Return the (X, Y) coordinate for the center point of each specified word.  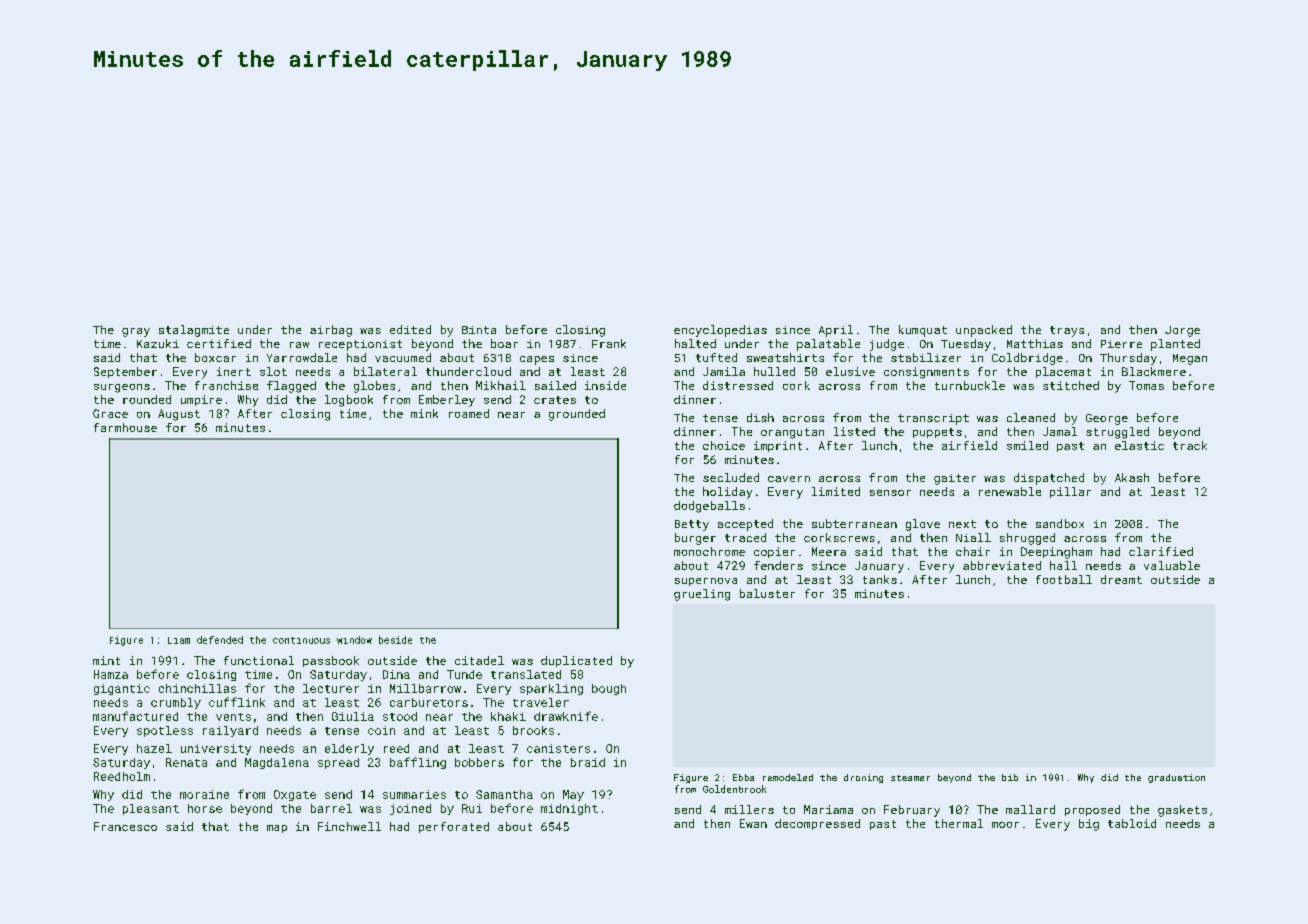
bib (1010, 777)
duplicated (576, 661)
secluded (731, 477)
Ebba (743, 777)
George (1107, 419)
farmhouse (125, 427)
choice (724, 445)
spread (338, 763)
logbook (349, 401)
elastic (1139, 445)
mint (106, 660)
